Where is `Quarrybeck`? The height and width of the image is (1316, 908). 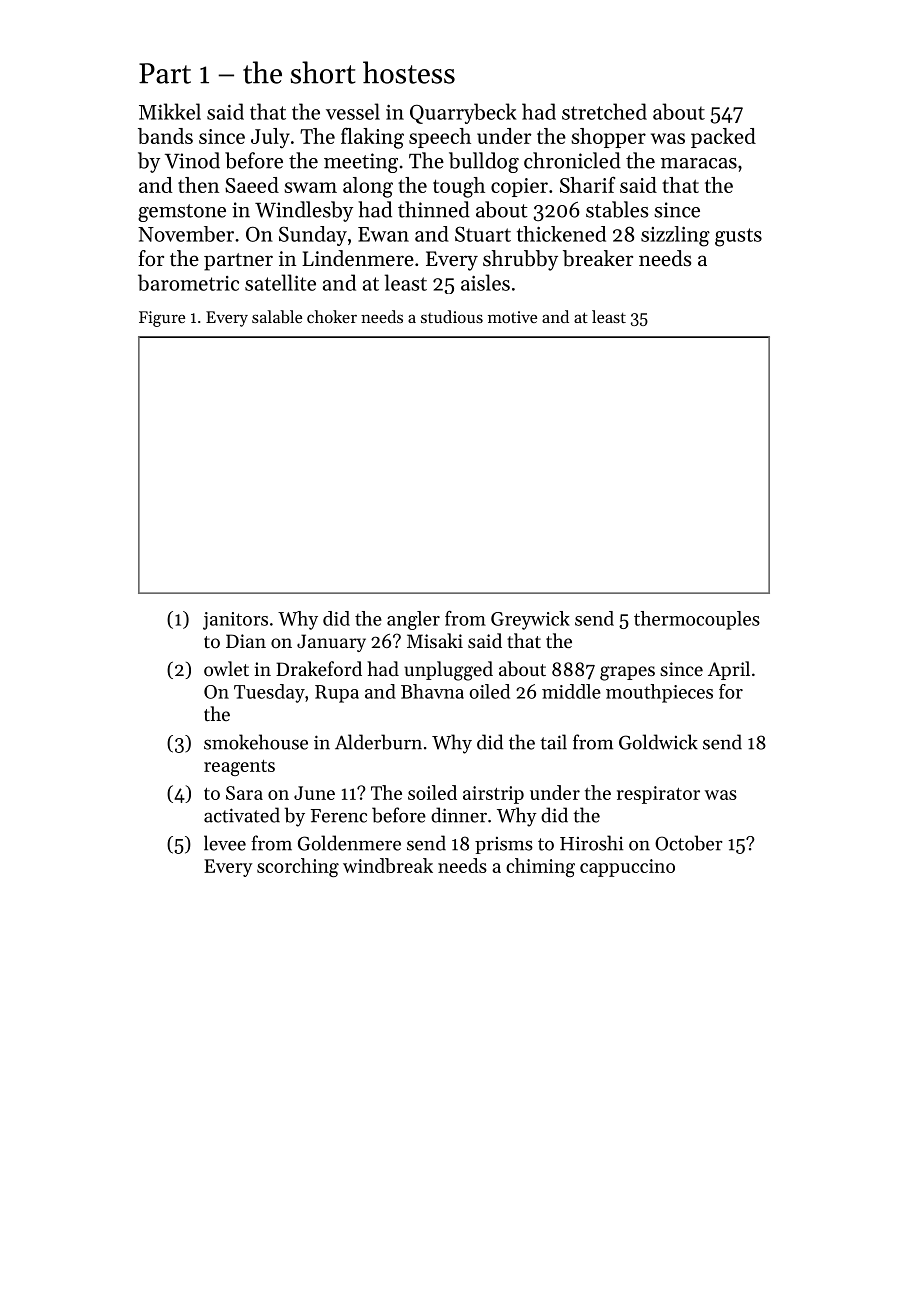
Quarrybeck is located at coordinates (463, 113).
